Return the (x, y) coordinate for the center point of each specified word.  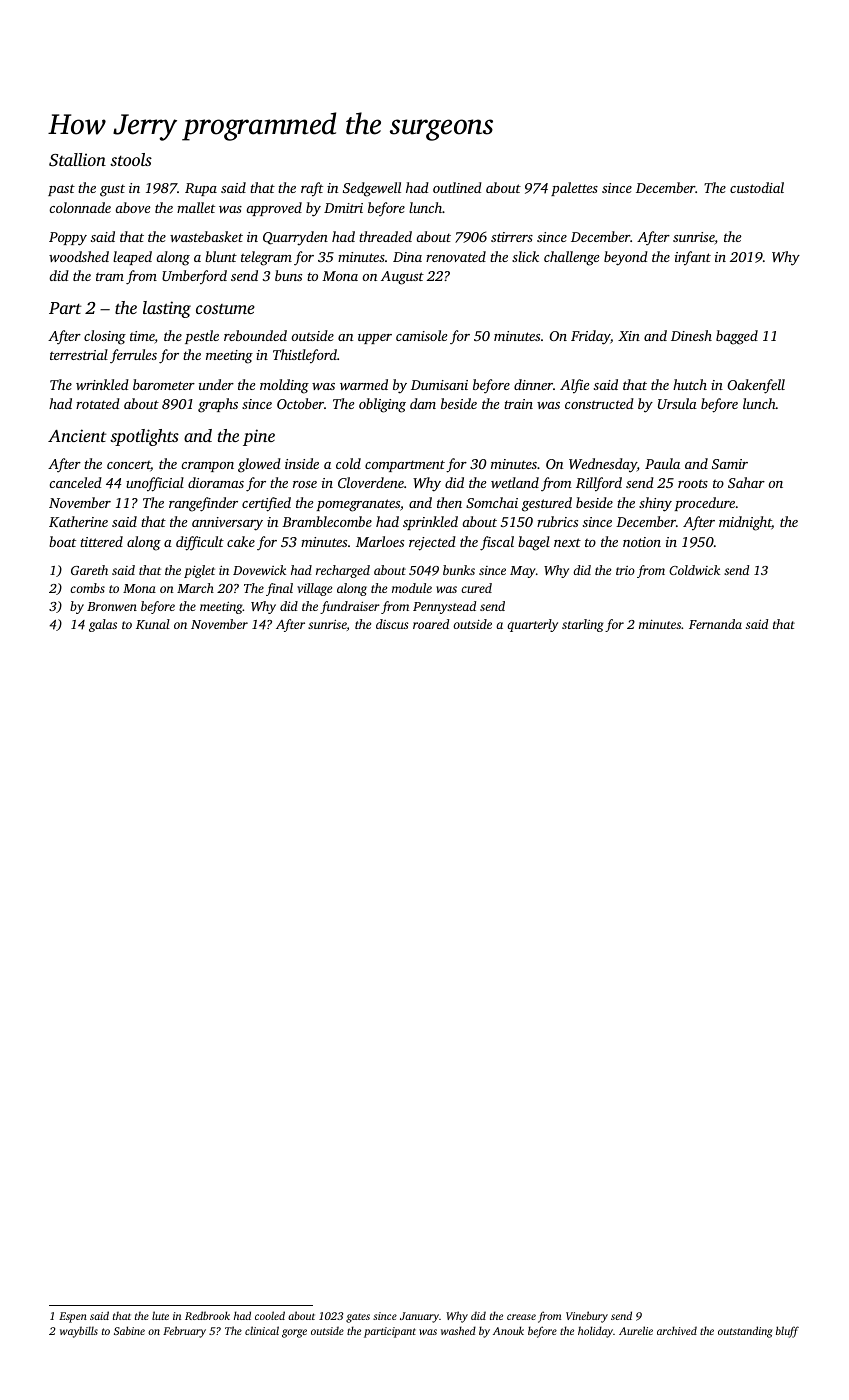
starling (583, 625)
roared (431, 624)
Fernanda (715, 624)
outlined (457, 187)
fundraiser (350, 607)
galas (103, 625)
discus (392, 624)
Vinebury (587, 1317)
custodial (757, 187)
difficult (200, 543)
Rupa (201, 189)
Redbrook (207, 1315)
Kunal (153, 624)
